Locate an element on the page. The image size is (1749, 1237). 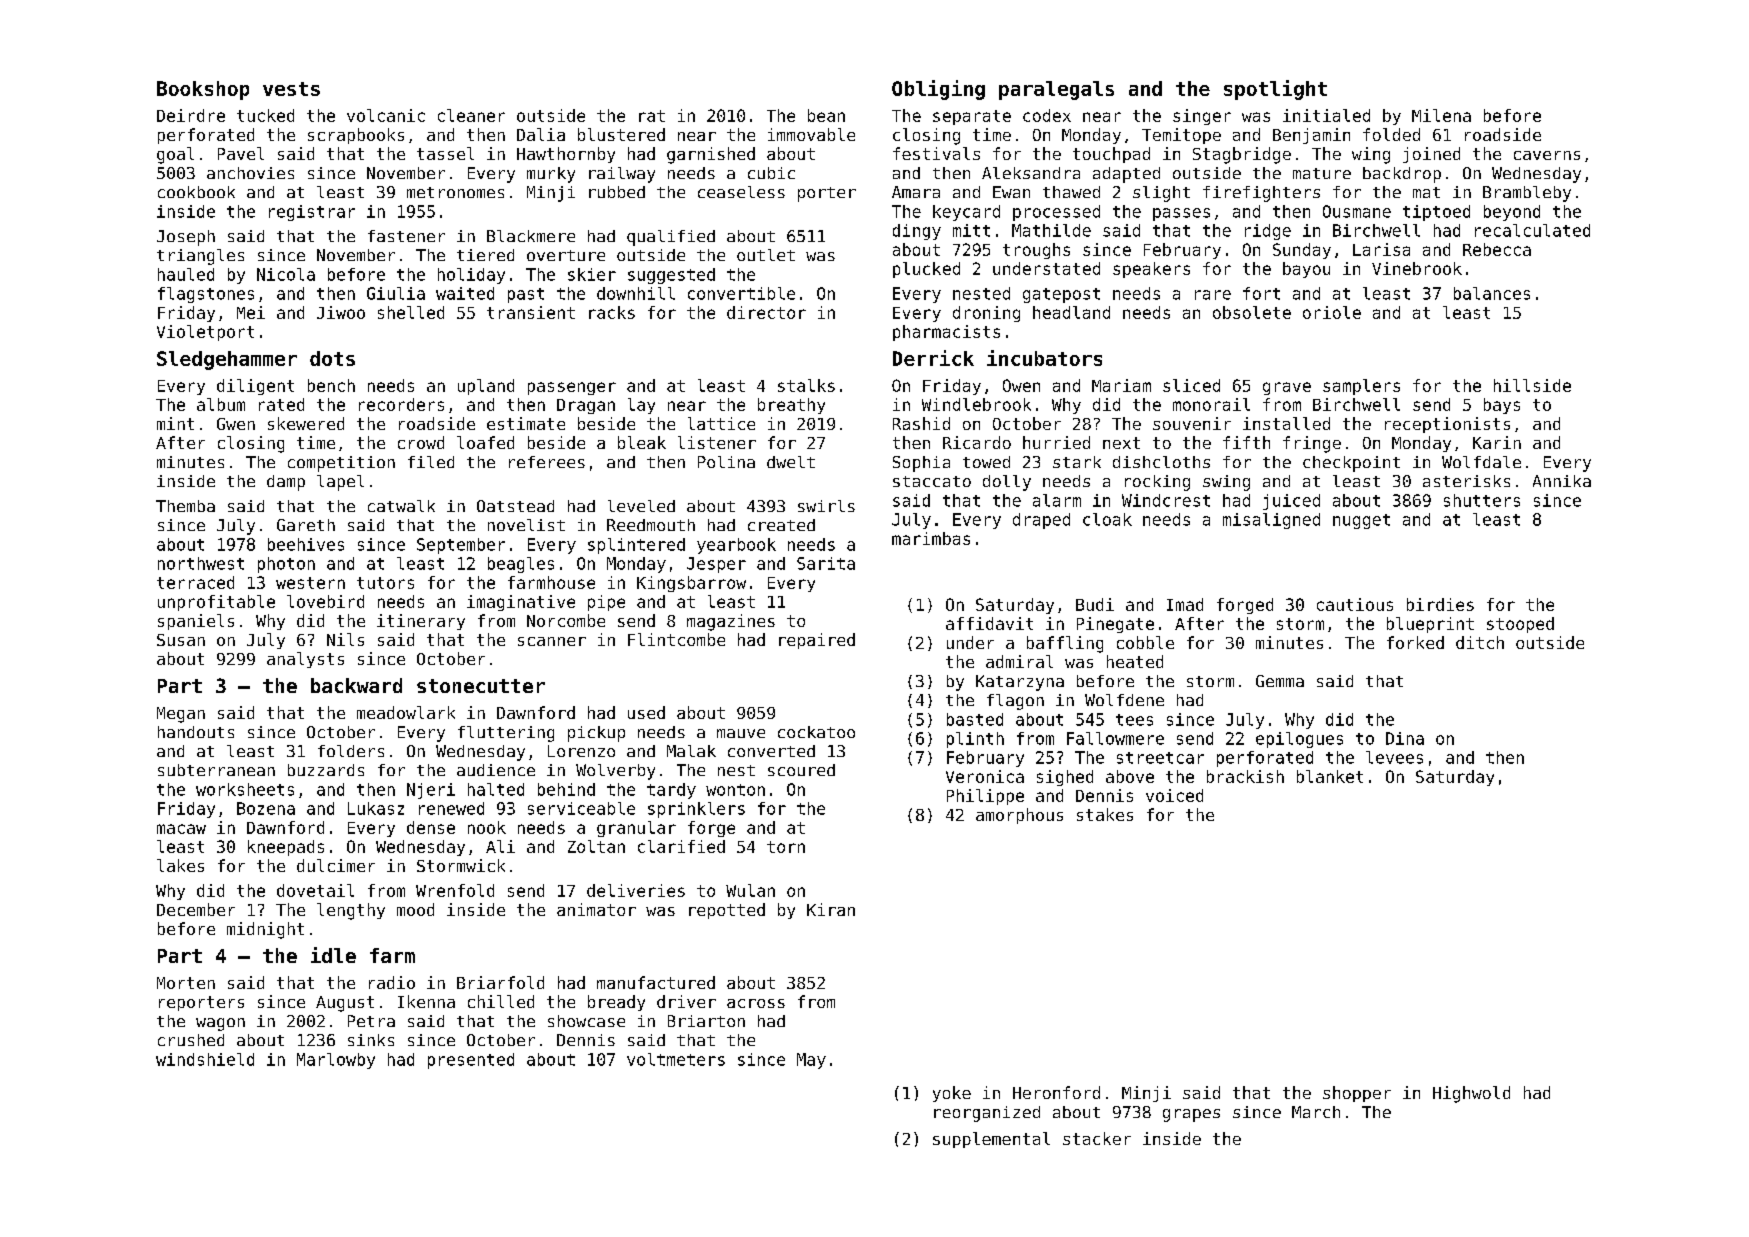
stacker is located at coordinates (1097, 1138).
